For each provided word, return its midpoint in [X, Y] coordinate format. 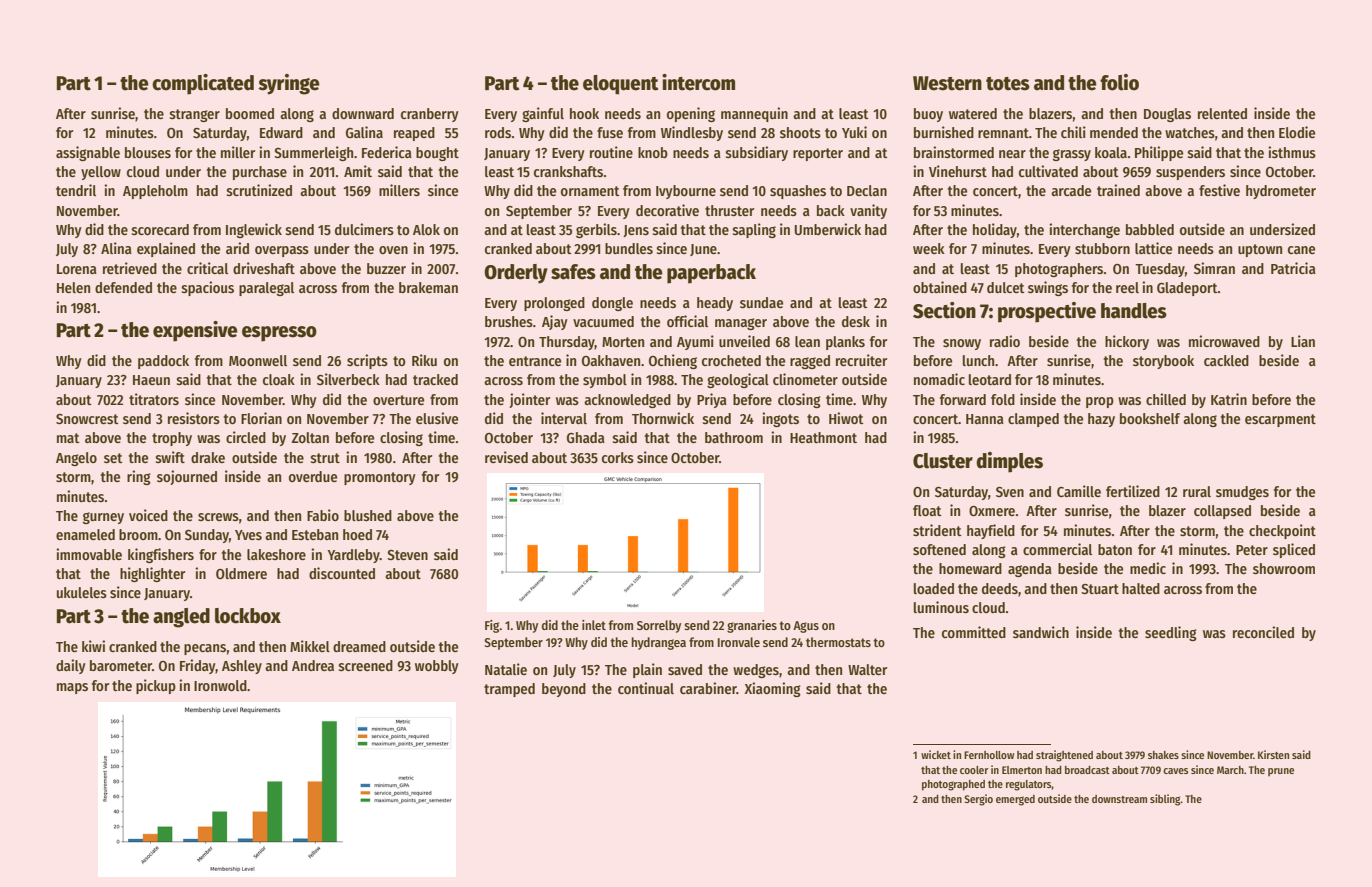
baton [1115, 549]
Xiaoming [773, 689]
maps [72, 688]
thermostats [838, 642]
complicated [203, 84]
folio [1119, 82]
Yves [248, 535]
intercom [698, 82]
